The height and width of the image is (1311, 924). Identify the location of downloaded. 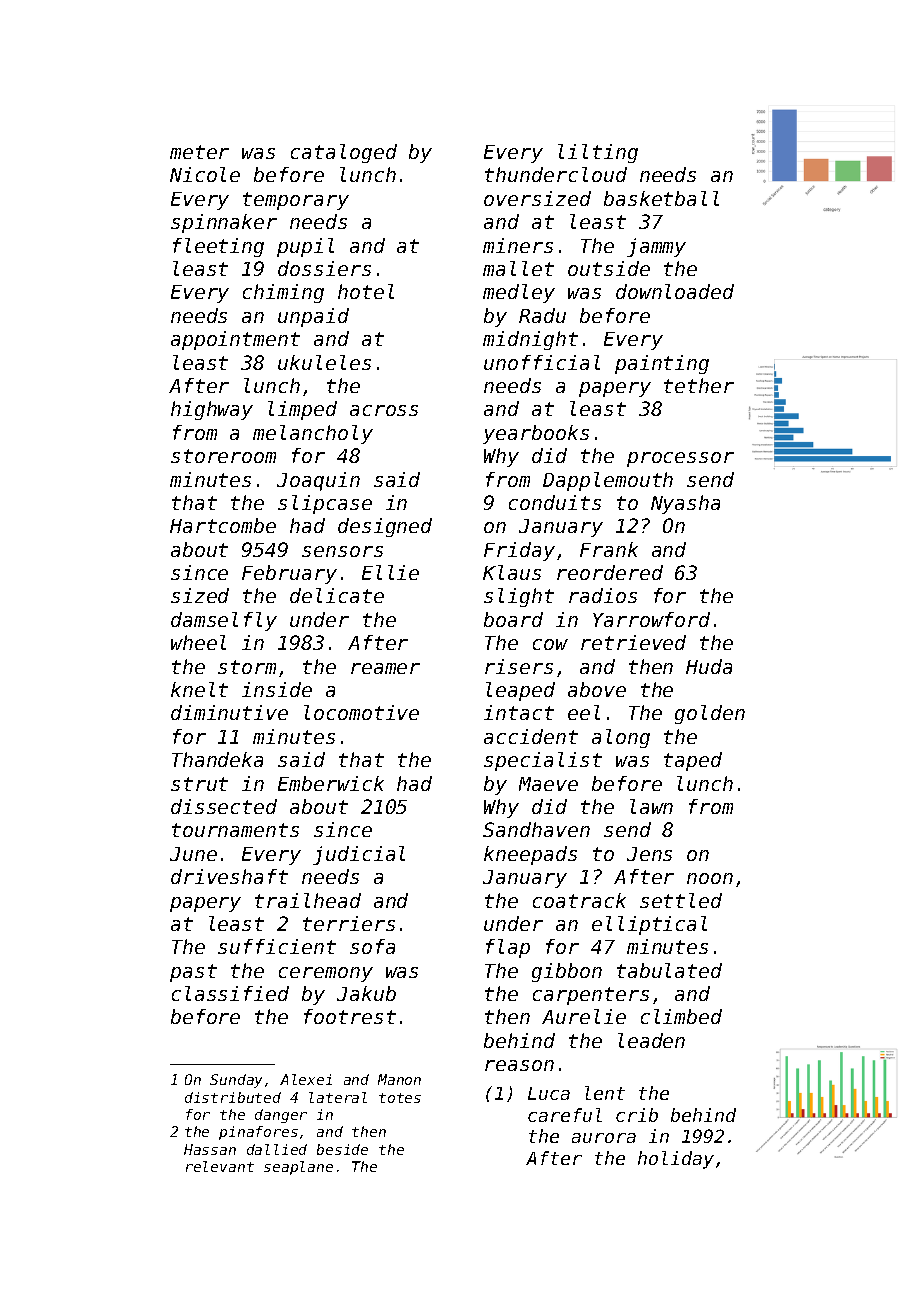
(675, 291).
